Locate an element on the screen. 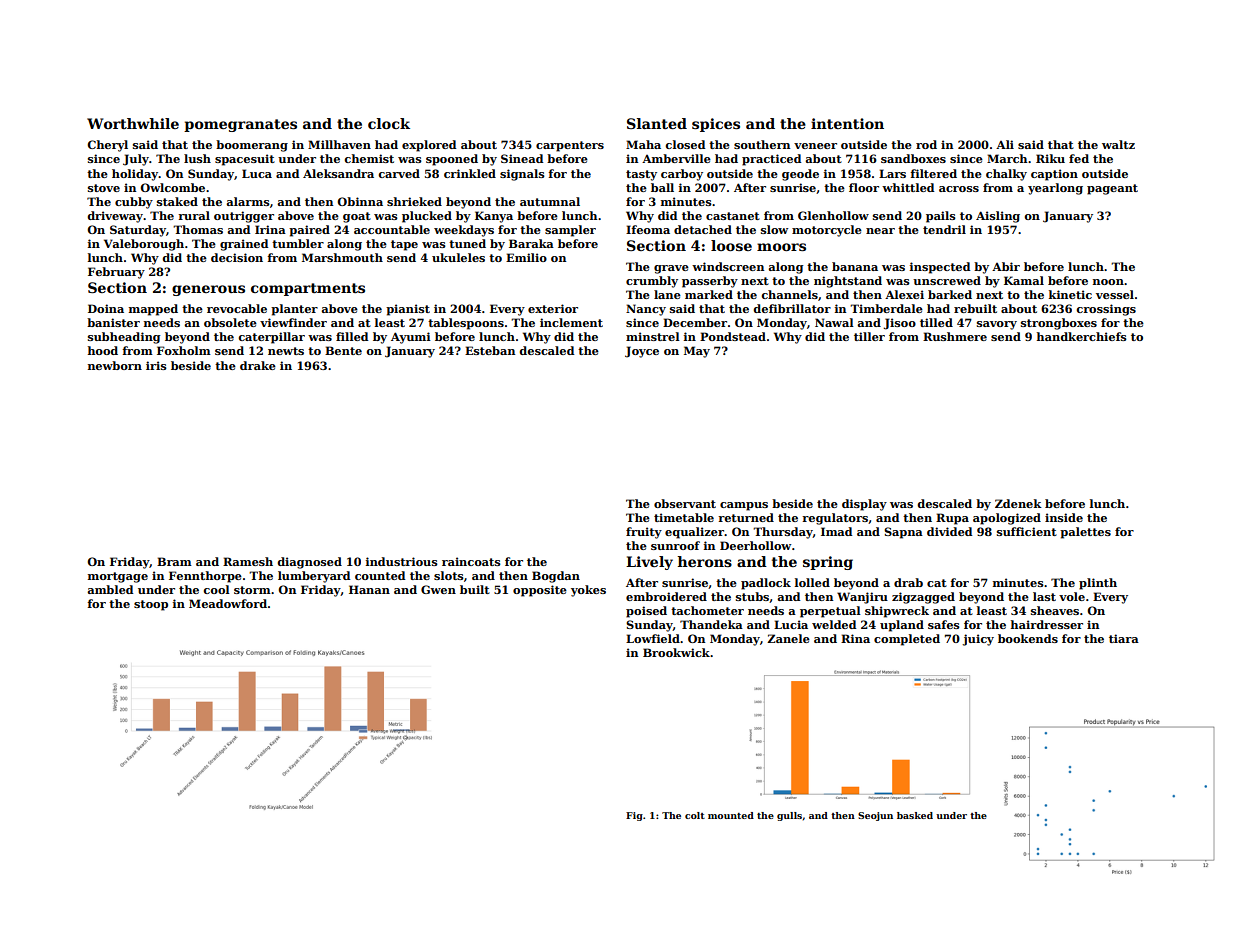 Image resolution: width=1233 pixels, height=952 pixels. Luca is located at coordinates (257, 173).
